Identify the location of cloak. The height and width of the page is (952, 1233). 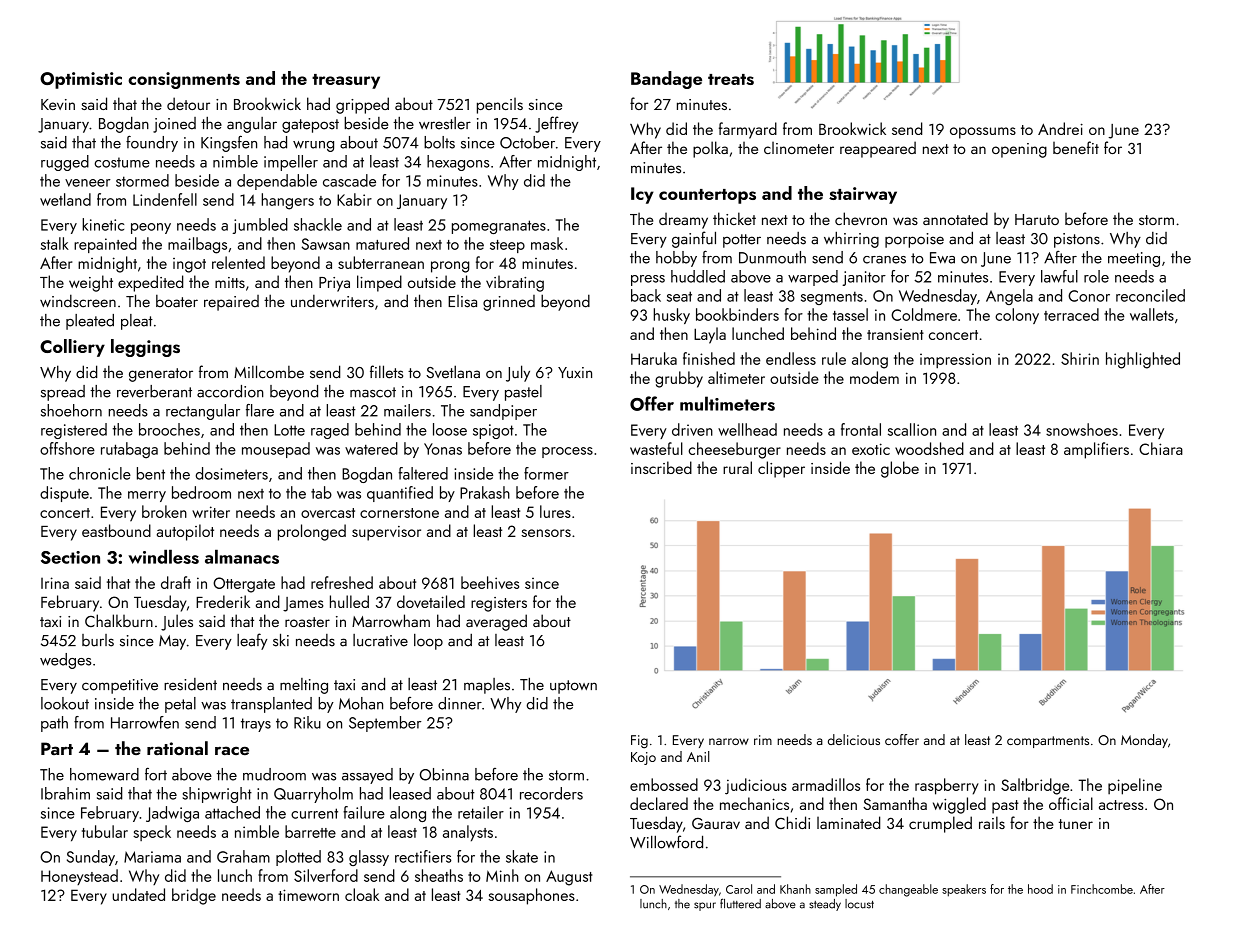
(362, 894).
